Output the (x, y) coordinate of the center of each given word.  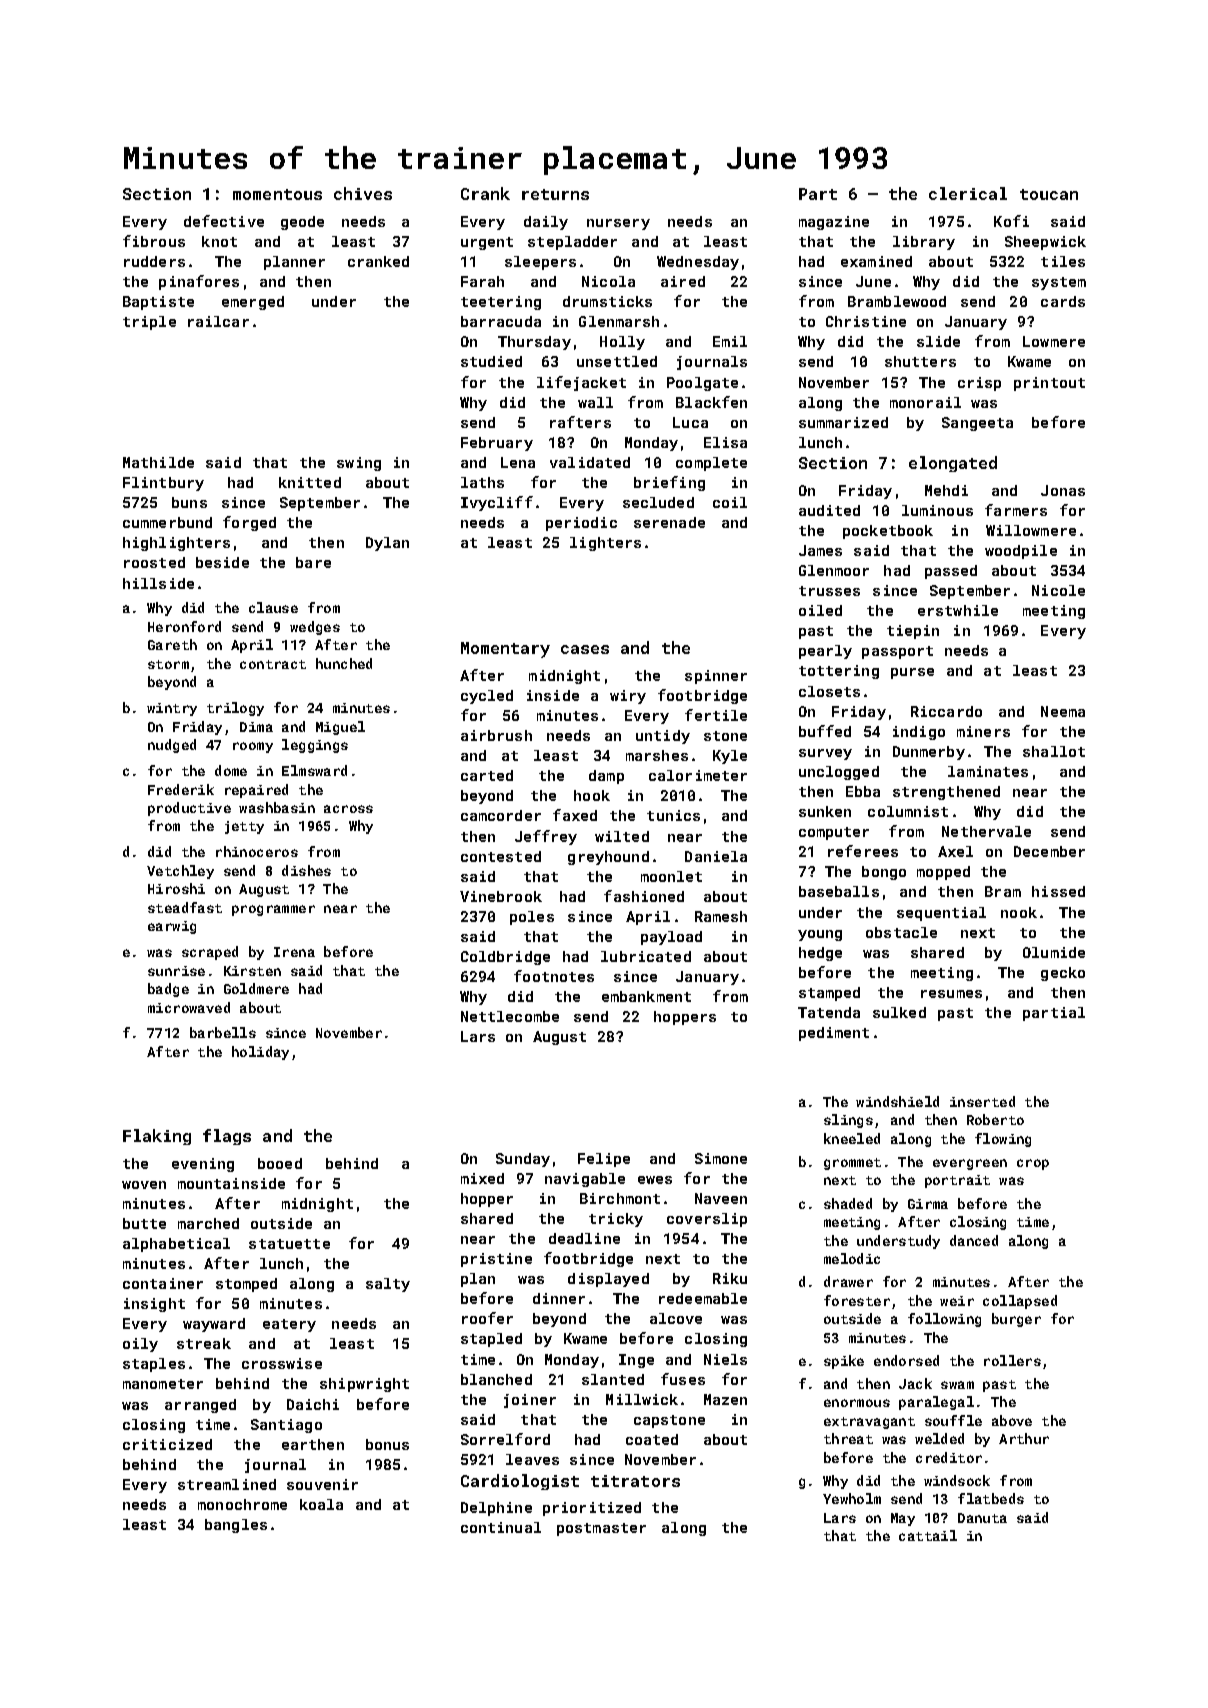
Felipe (604, 1160)
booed (280, 1163)
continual (501, 1527)
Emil (730, 341)
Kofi (1011, 221)
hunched (344, 663)
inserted (982, 1101)
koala (321, 1504)
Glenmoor (834, 570)
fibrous (154, 241)
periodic (581, 524)
